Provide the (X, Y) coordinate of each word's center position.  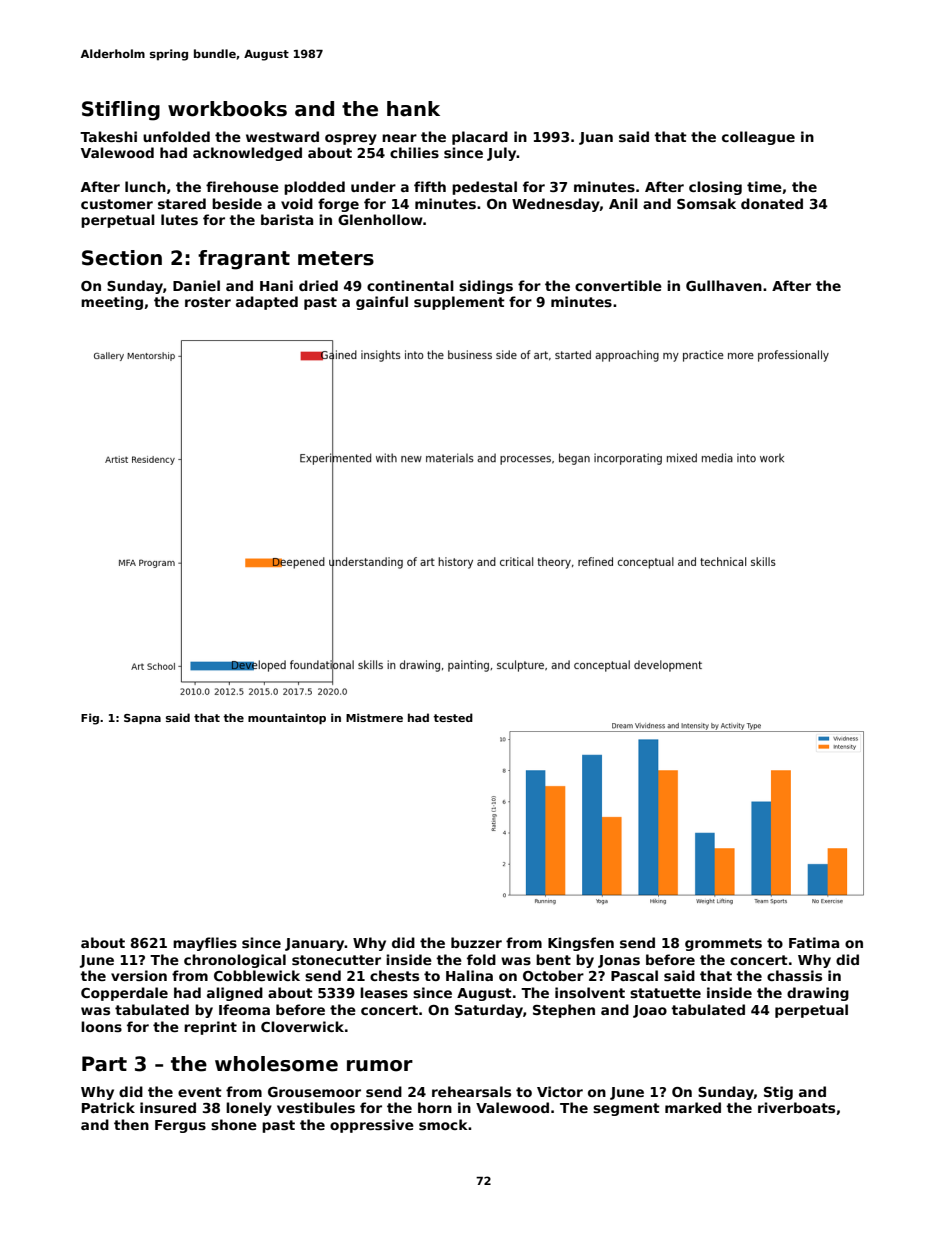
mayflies (205, 944)
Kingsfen (581, 944)
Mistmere (374, 717)
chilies (414, 152)
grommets (723, 944)
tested (453, 717)
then (131, 1124)
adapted (267, 303)
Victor (560, 1091)
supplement (459, 303)
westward (282, 136)
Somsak (706, 203)
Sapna (142, 719)
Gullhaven (724, 285)
